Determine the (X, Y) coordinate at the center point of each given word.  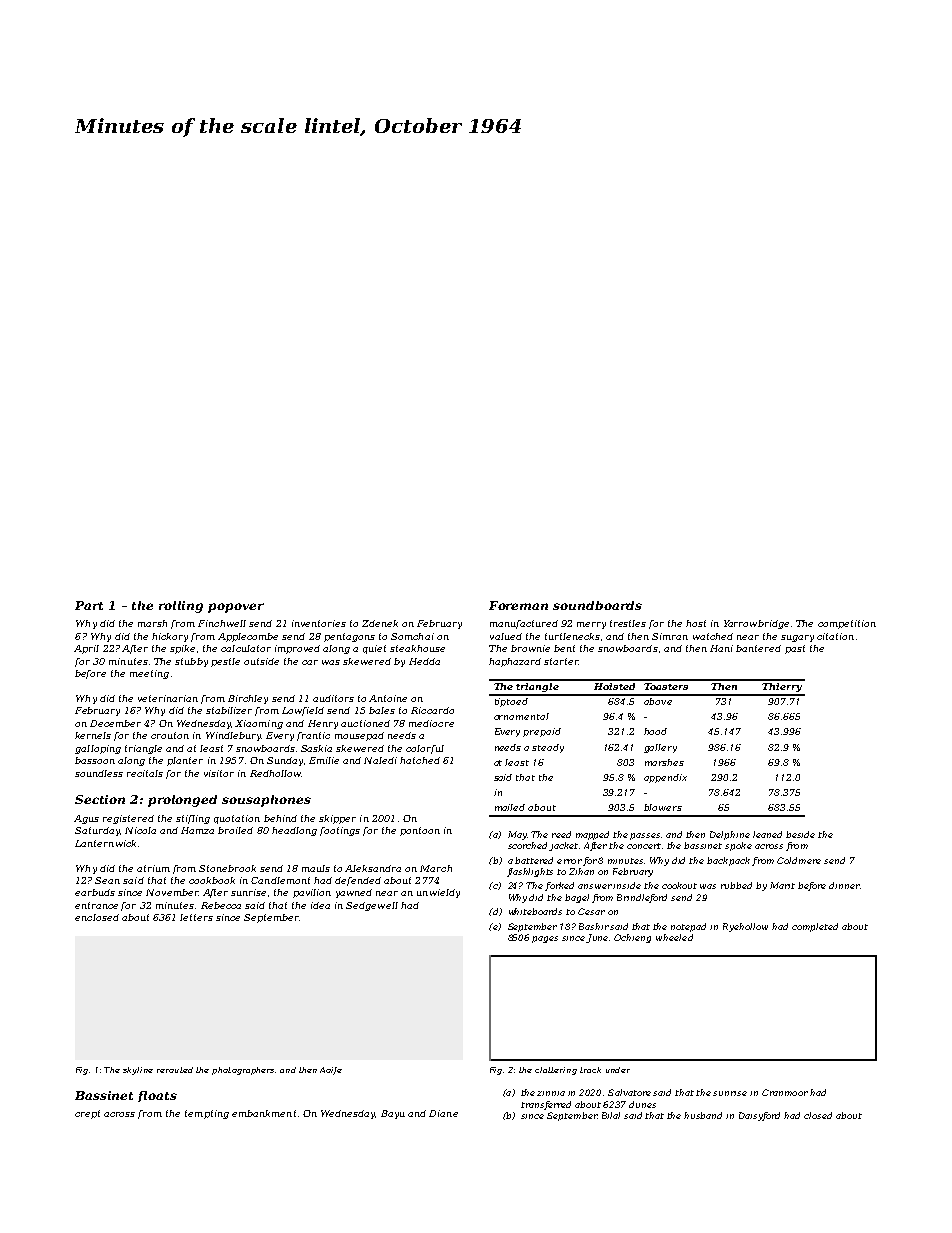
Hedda (424, 661)
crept (87, 1114)
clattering (556, 1071)
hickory (170, 637)
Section (100, 799)
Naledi (380, 760)
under (618, 1070)
